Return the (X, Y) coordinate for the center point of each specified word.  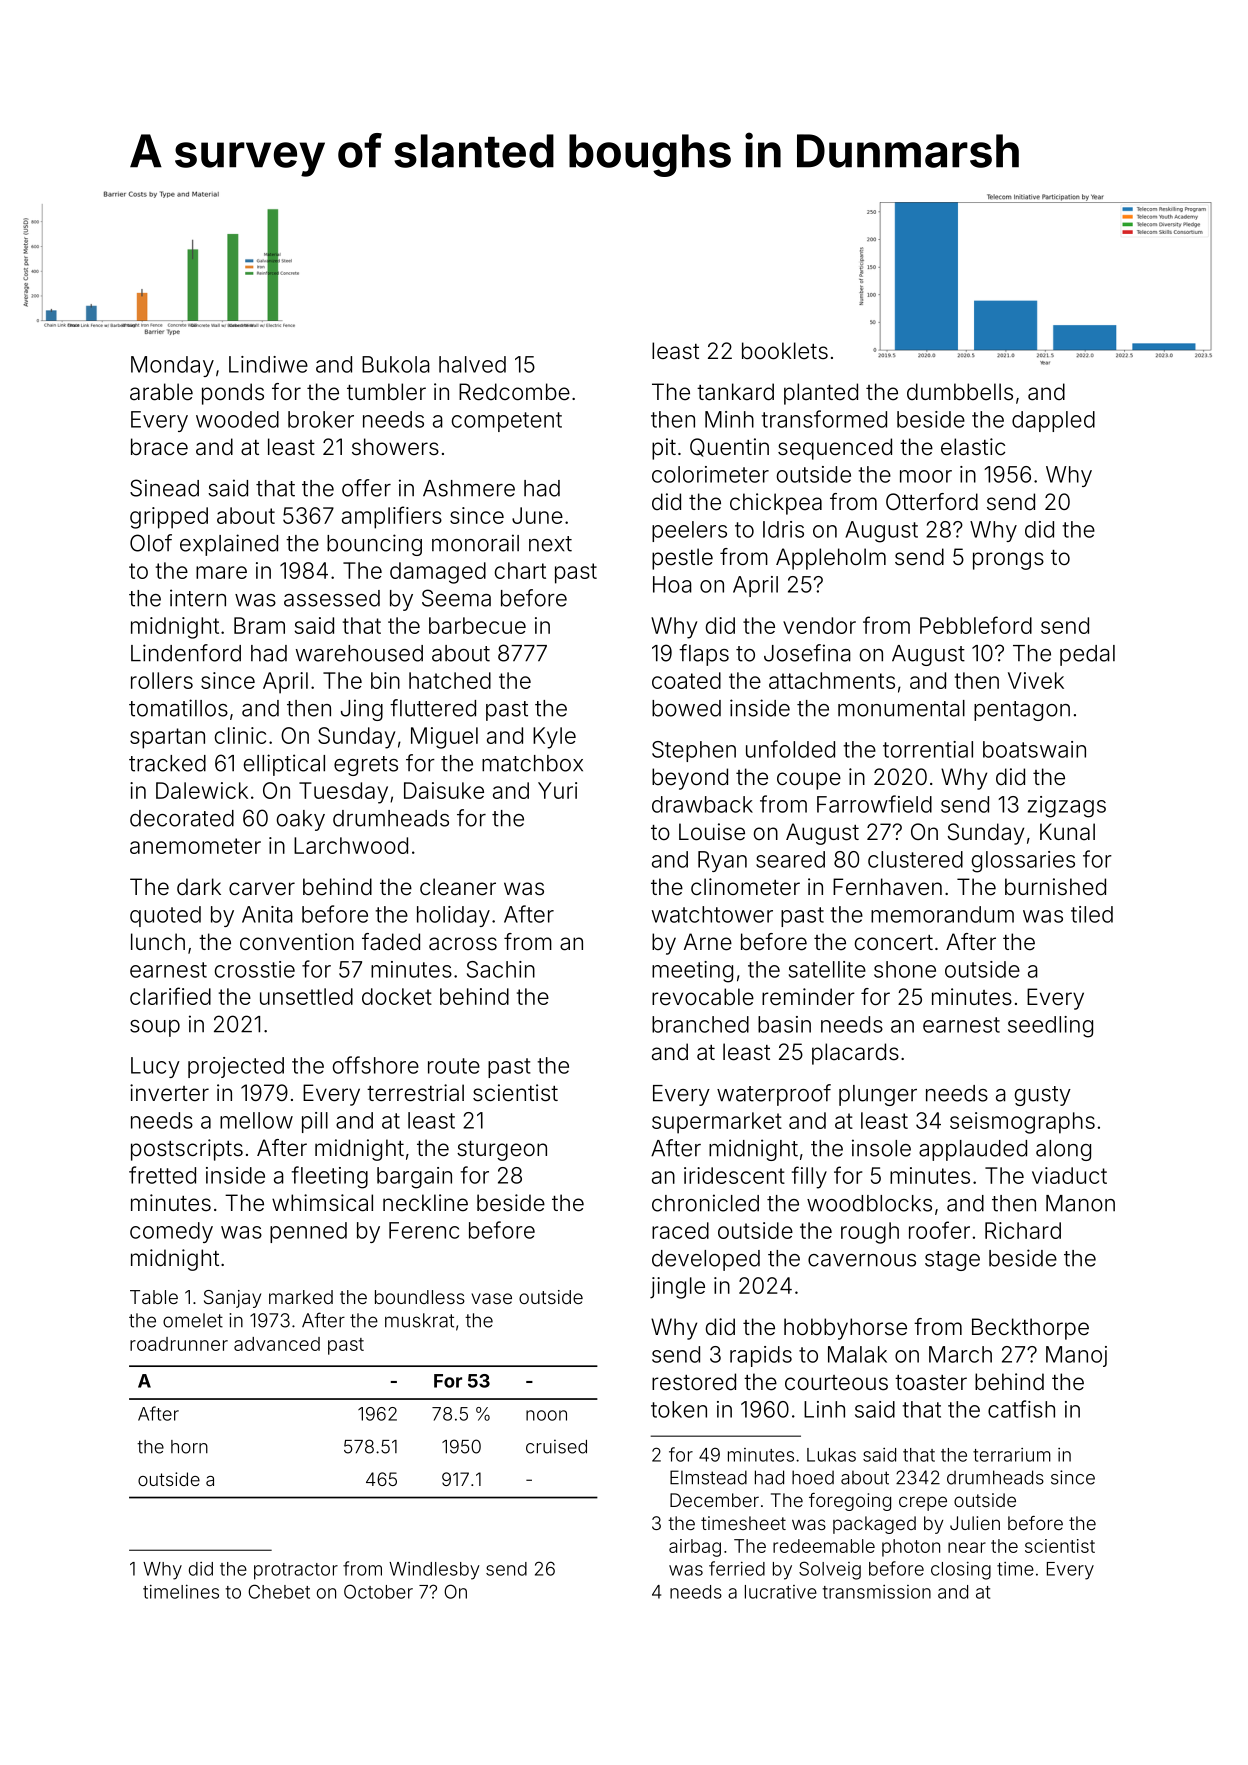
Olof (151, 543)
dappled (1053, 421)
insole (881, 1148)
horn (189, 1447)
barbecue (477, 625)
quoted (165, 916)
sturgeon (502, 1151)
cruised (556, 1447)
